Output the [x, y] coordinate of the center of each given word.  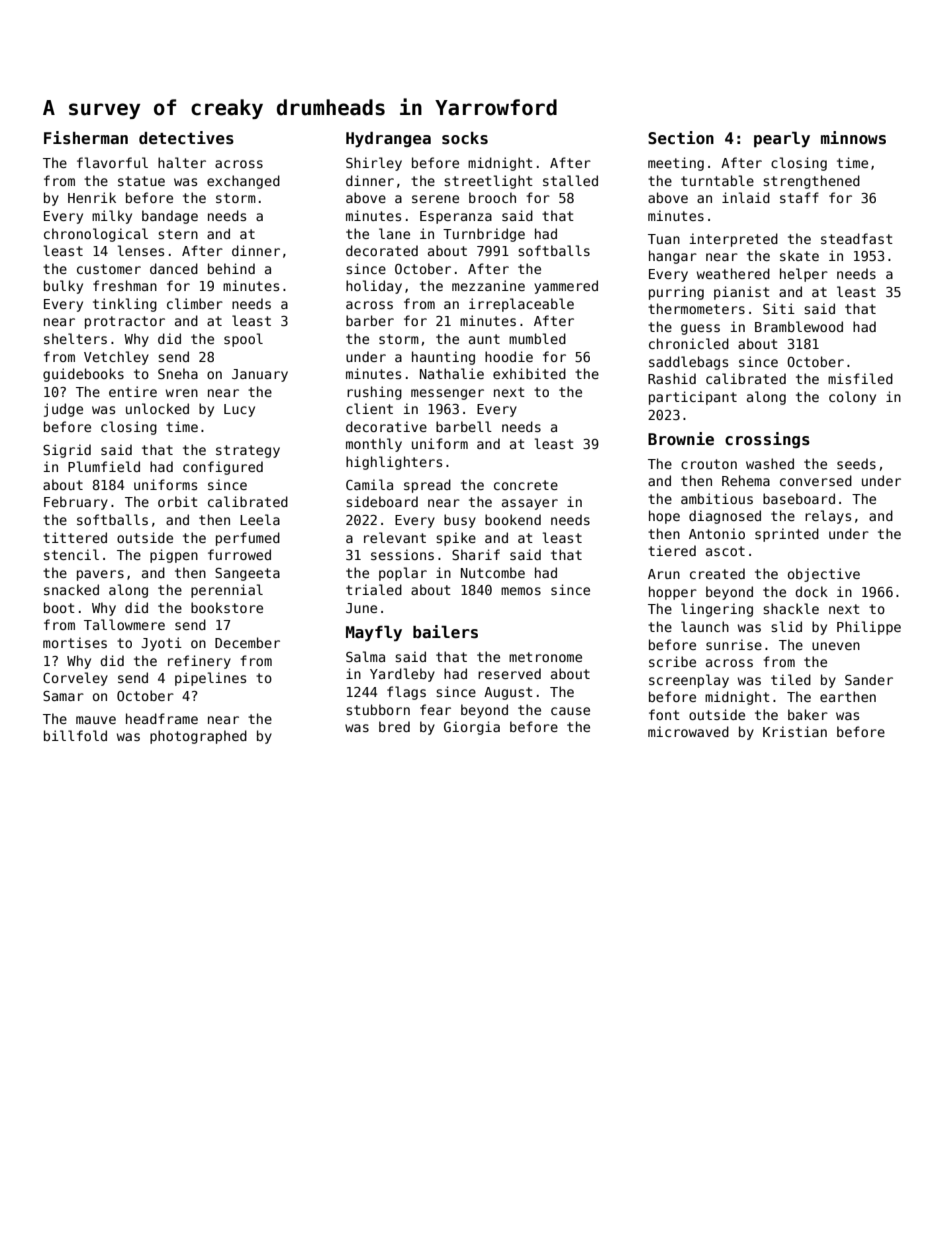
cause [570, 711]
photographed [198, 737]
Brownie [681, 439]
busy [460, 521]
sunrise [734, 644]
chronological [96, 235]
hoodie [509, 356]
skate [799, 255]
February [76, 503]
